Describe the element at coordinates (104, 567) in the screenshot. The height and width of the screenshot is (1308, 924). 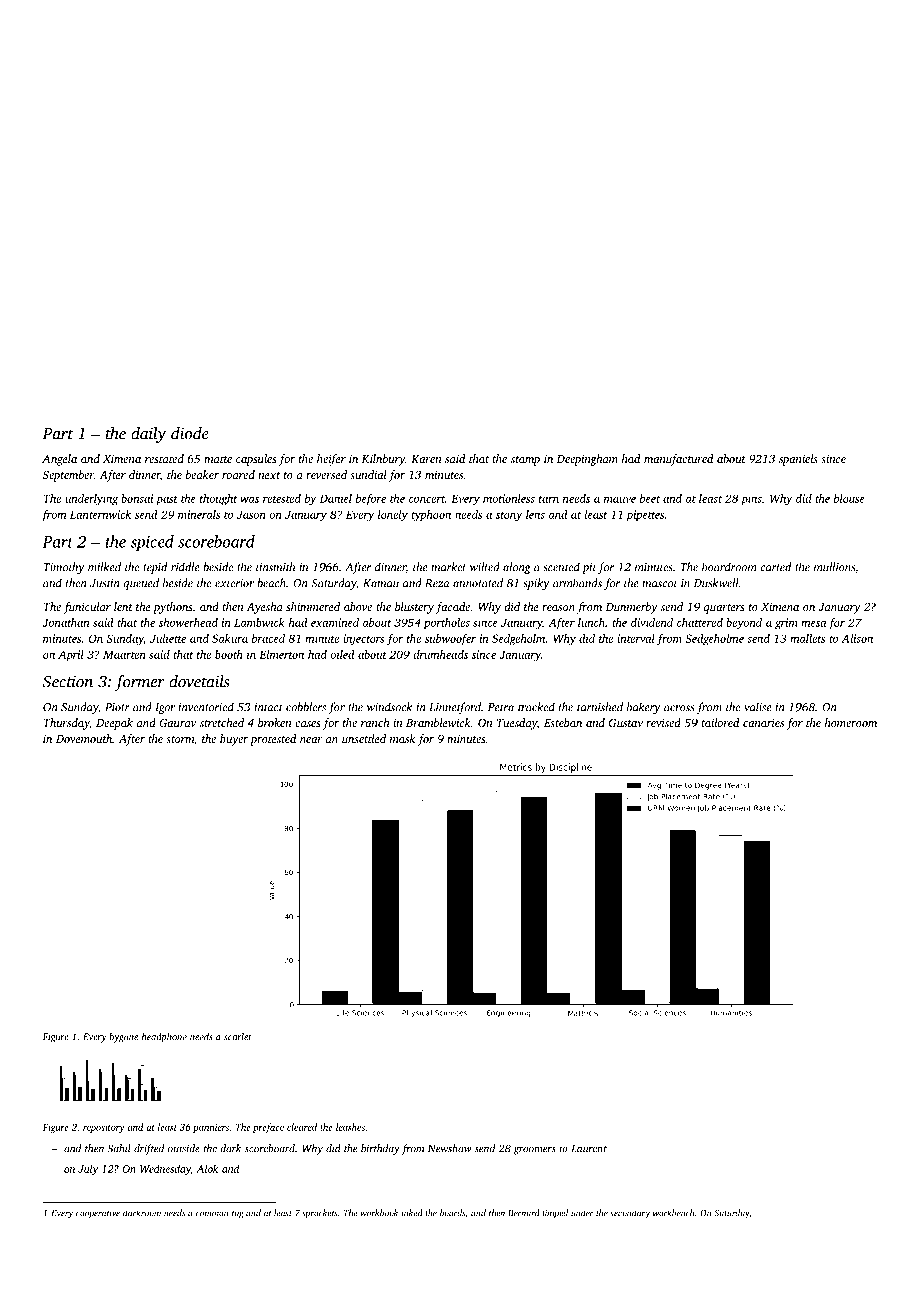
I see `milked` at that location.
